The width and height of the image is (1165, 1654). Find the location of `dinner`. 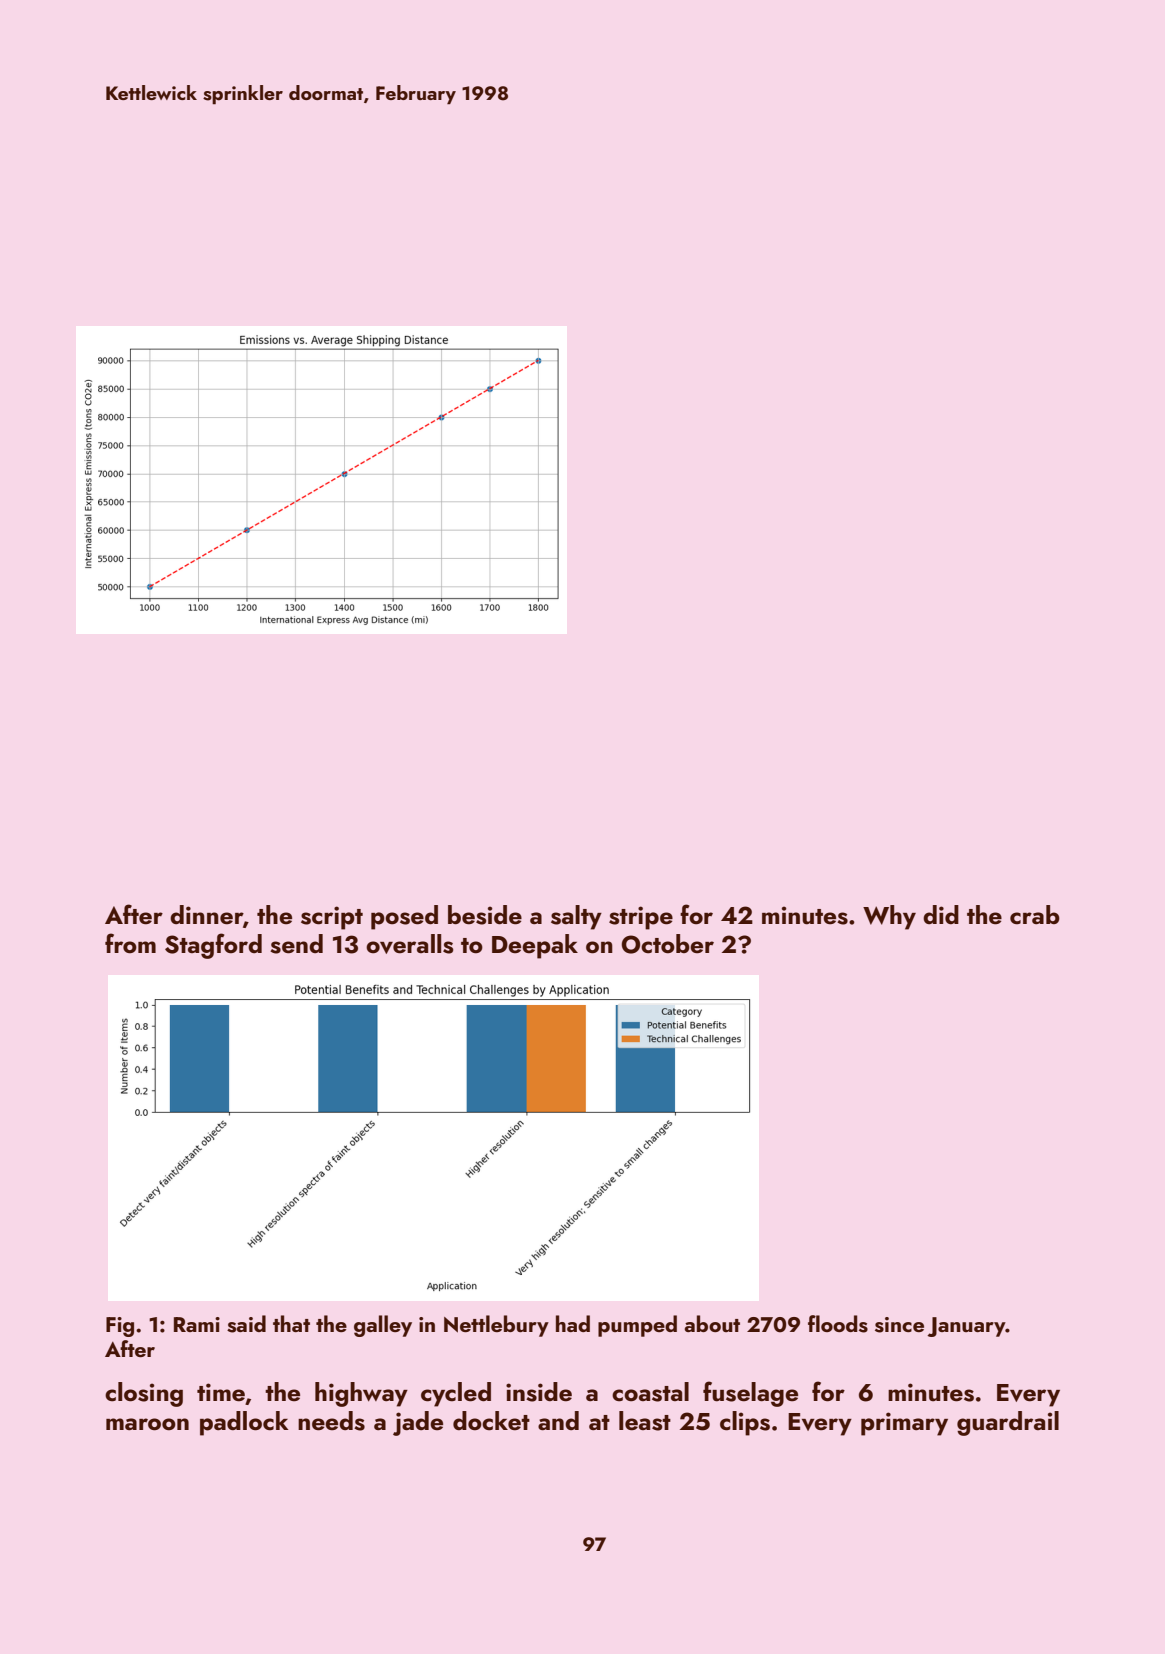

dinner is located at coordinates (206, 915).
